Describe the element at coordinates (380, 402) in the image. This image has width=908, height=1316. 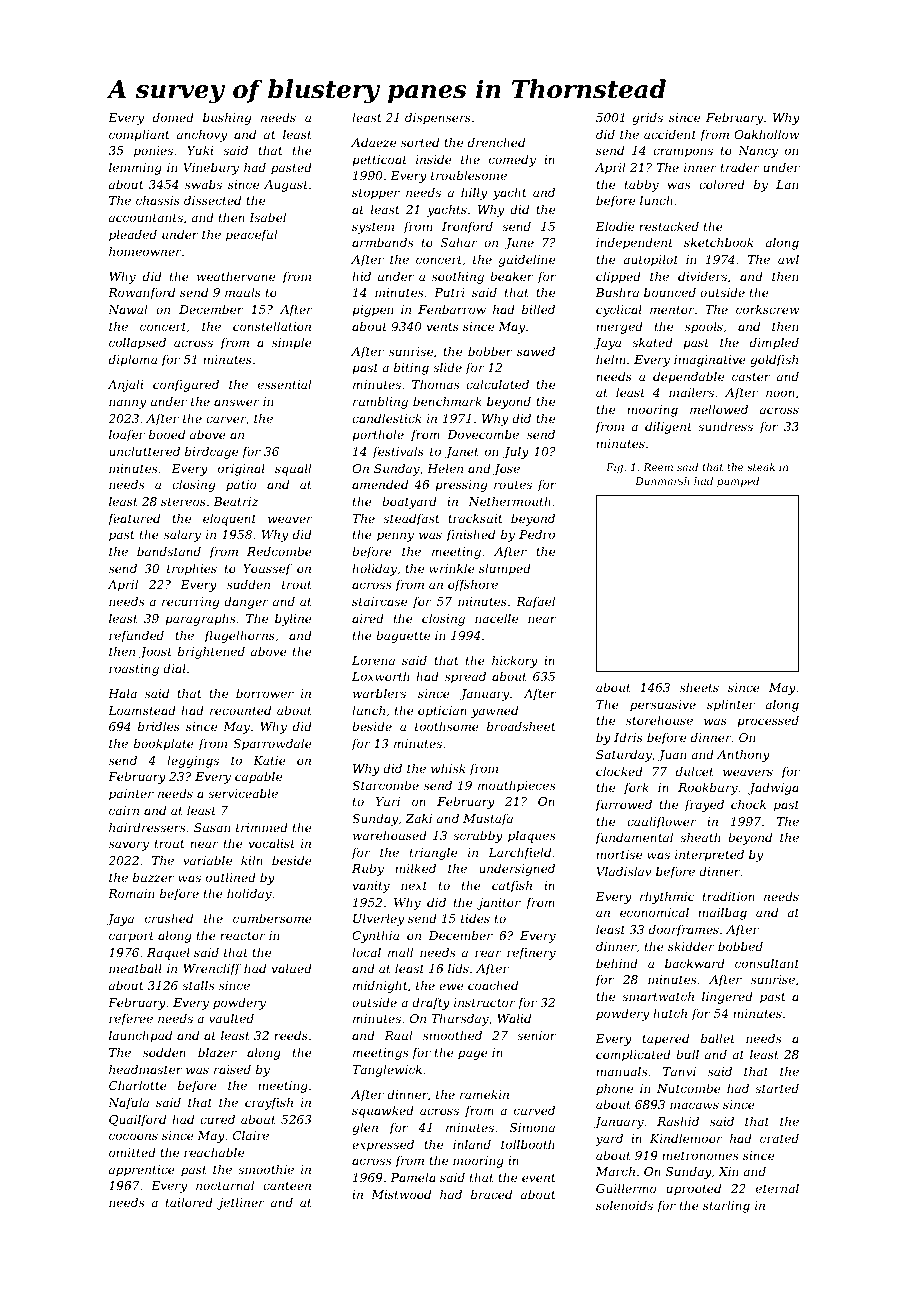
I see `rumbling` at that location.
